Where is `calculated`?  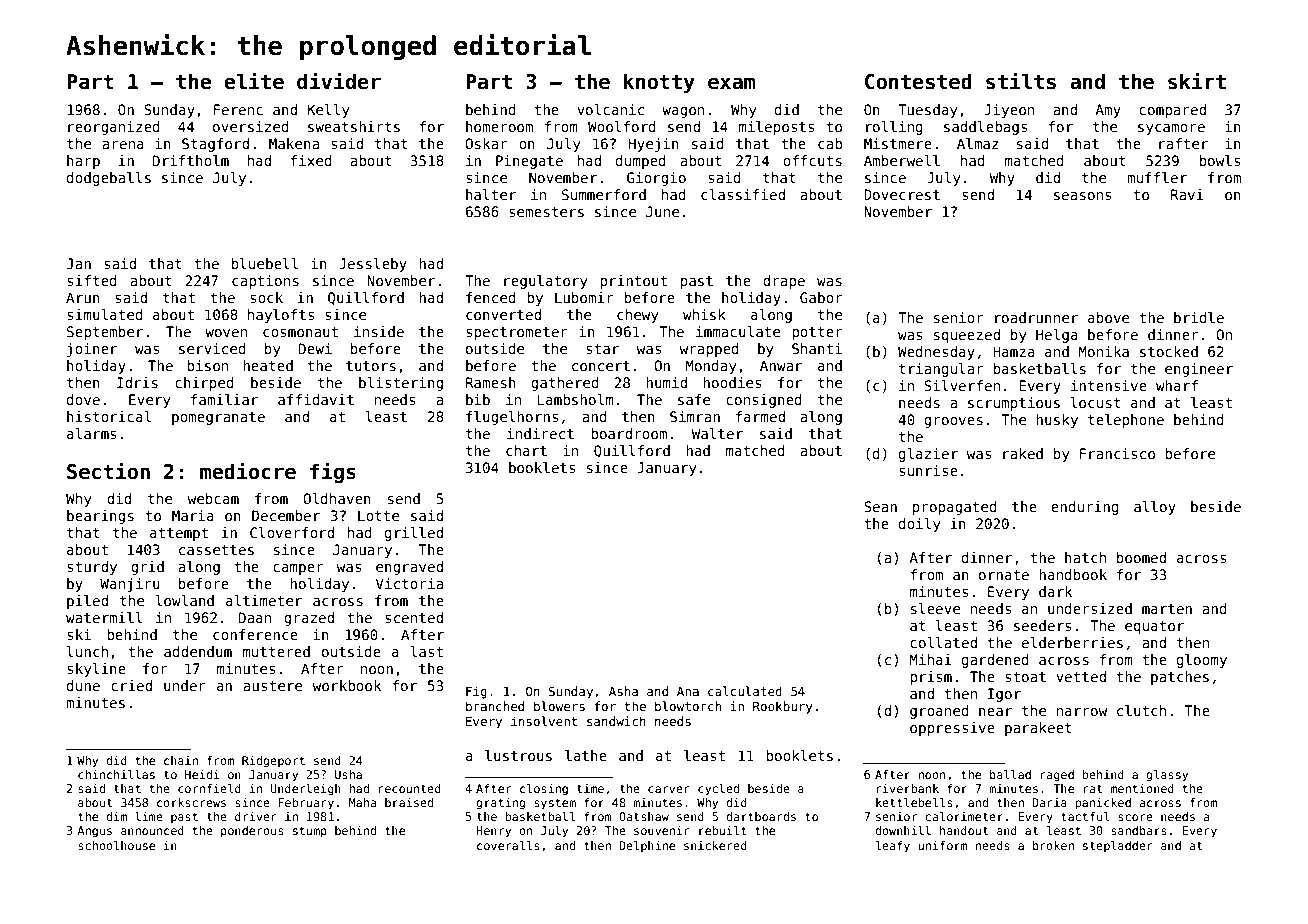 calculated is located at coordinates (745, 691).
